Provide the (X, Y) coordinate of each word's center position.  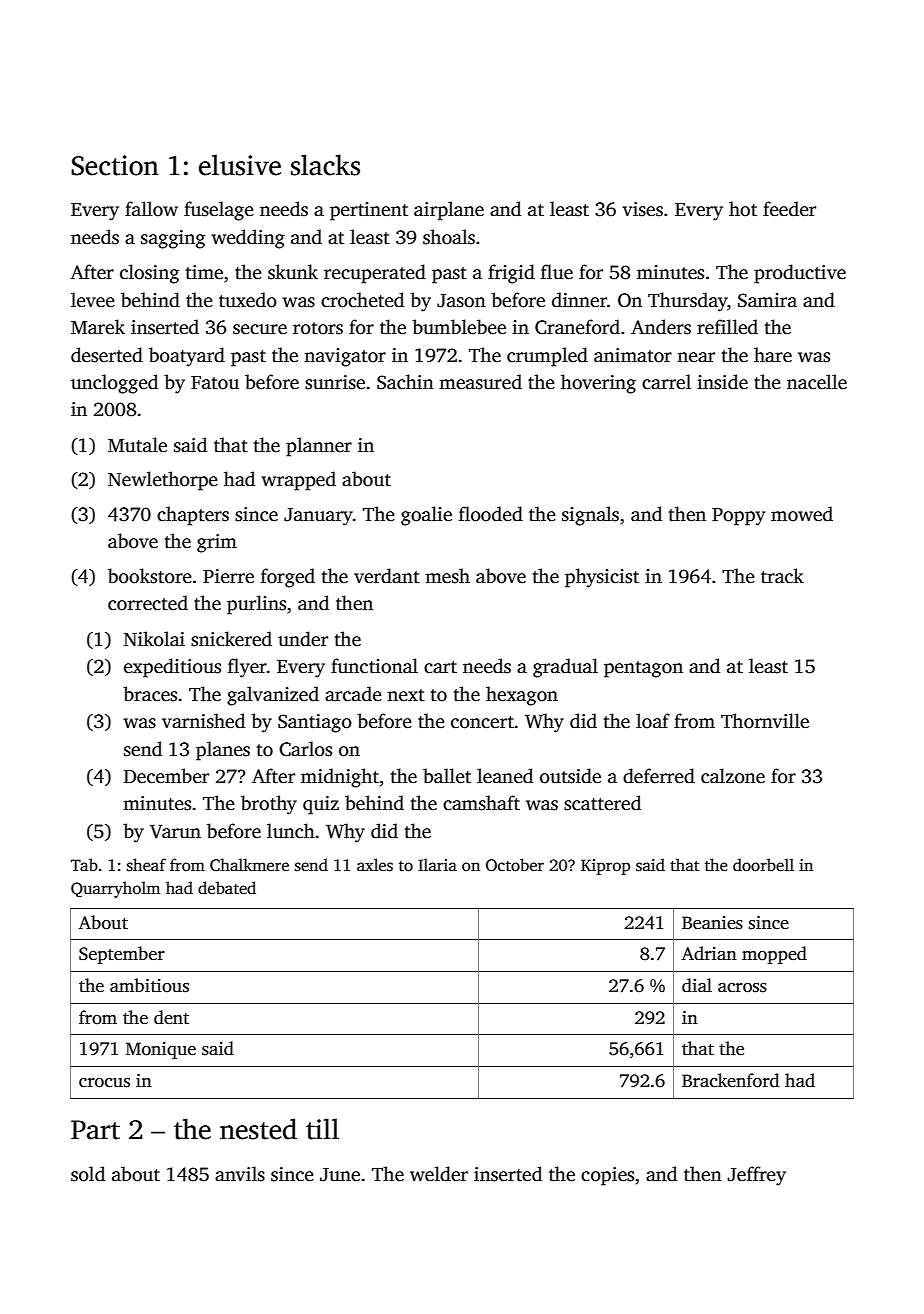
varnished (203, 721)
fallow (151, 209)
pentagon (643, 669)
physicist (602, 578)
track (782, 576)
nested (258, 1129)
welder (439, 1174)
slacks (325, 165)
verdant (387, 576)
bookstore (150, 576)
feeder (789, 209)
